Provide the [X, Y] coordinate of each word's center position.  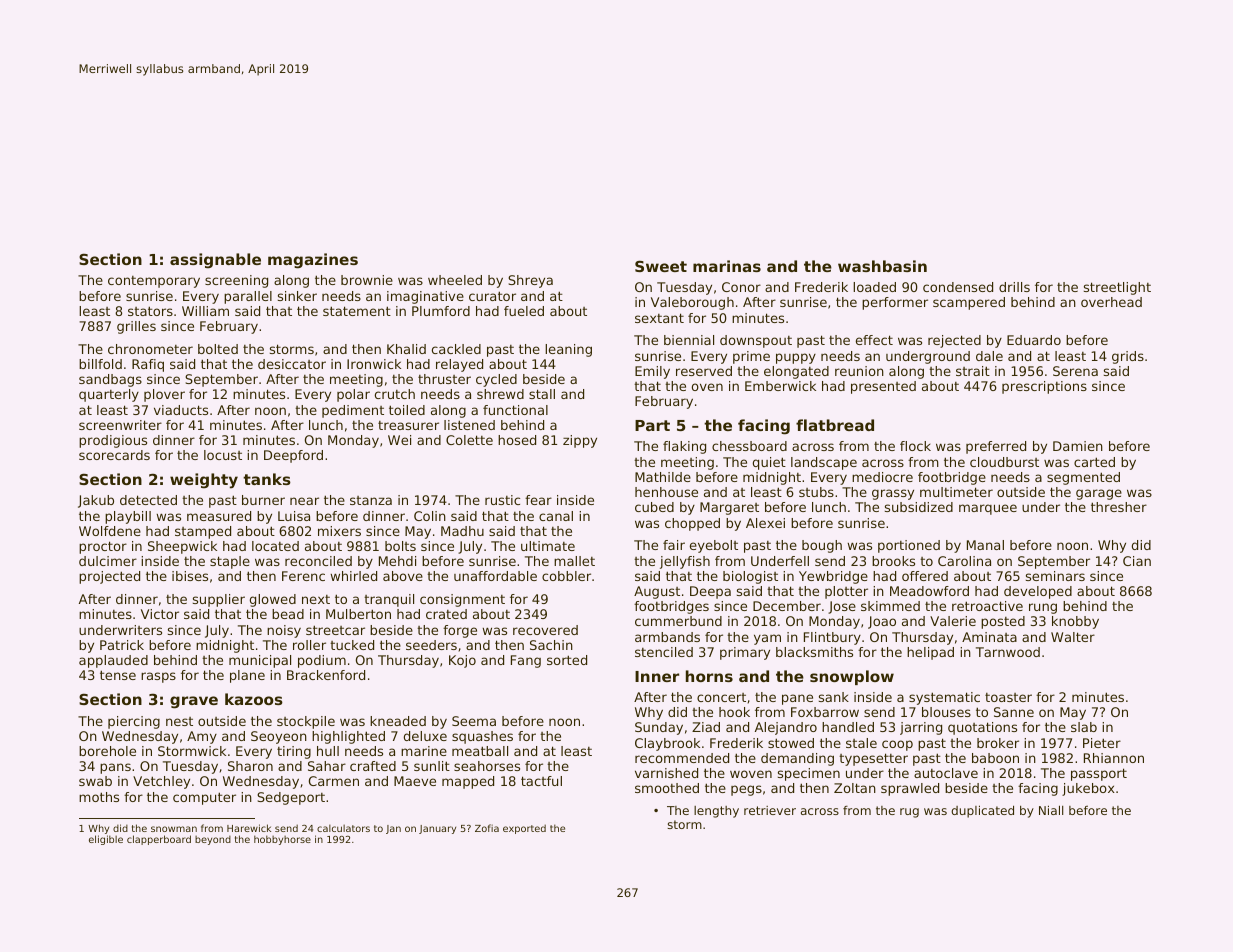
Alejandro [786, 728]
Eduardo [1034, 340]
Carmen [334, 781]
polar [353, 395]
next [316, 599]
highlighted [348, 737]
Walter [1073, 637]
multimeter [956, 492]
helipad [930, 653]
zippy [580, 441]
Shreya [530, 281]
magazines [313, 261]
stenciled [664, 652]
